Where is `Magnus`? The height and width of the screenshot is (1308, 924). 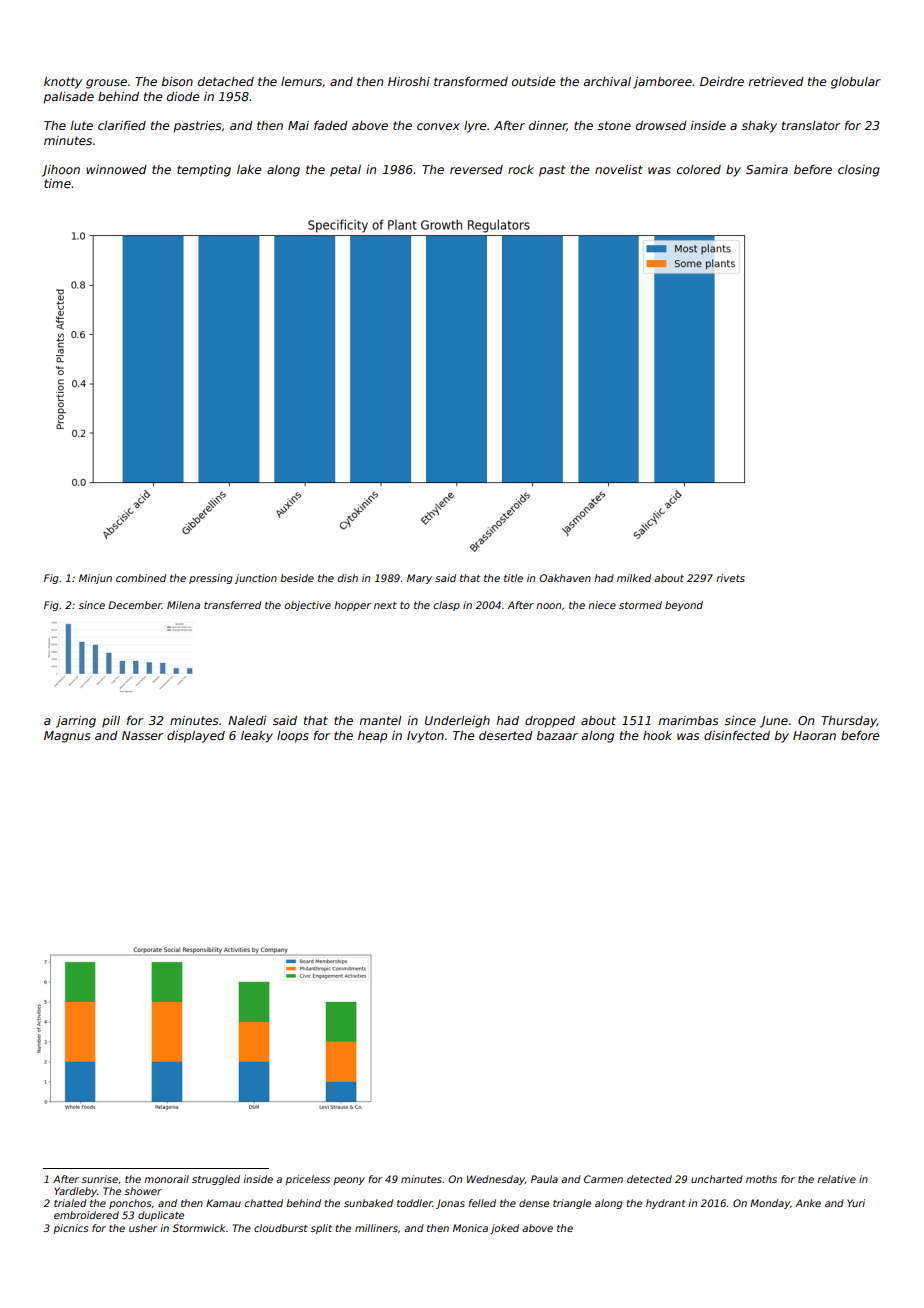 Magnus is located at coordinates (67, 737).
